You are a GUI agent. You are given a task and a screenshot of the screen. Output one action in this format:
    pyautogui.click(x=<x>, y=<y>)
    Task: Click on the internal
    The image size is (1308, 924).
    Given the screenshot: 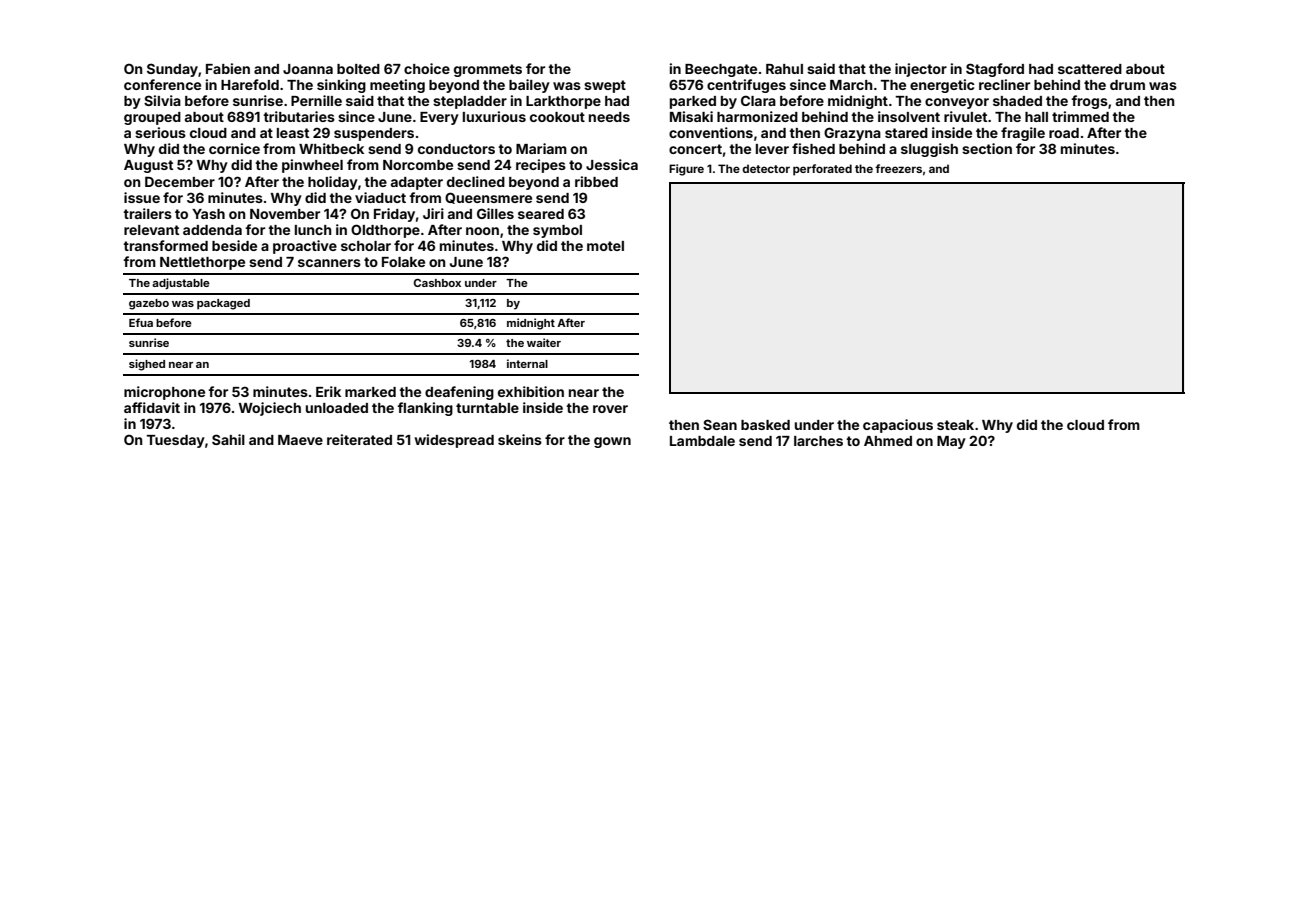 What is the action you would take?
    pyautogui.click(x=527, y=363)
